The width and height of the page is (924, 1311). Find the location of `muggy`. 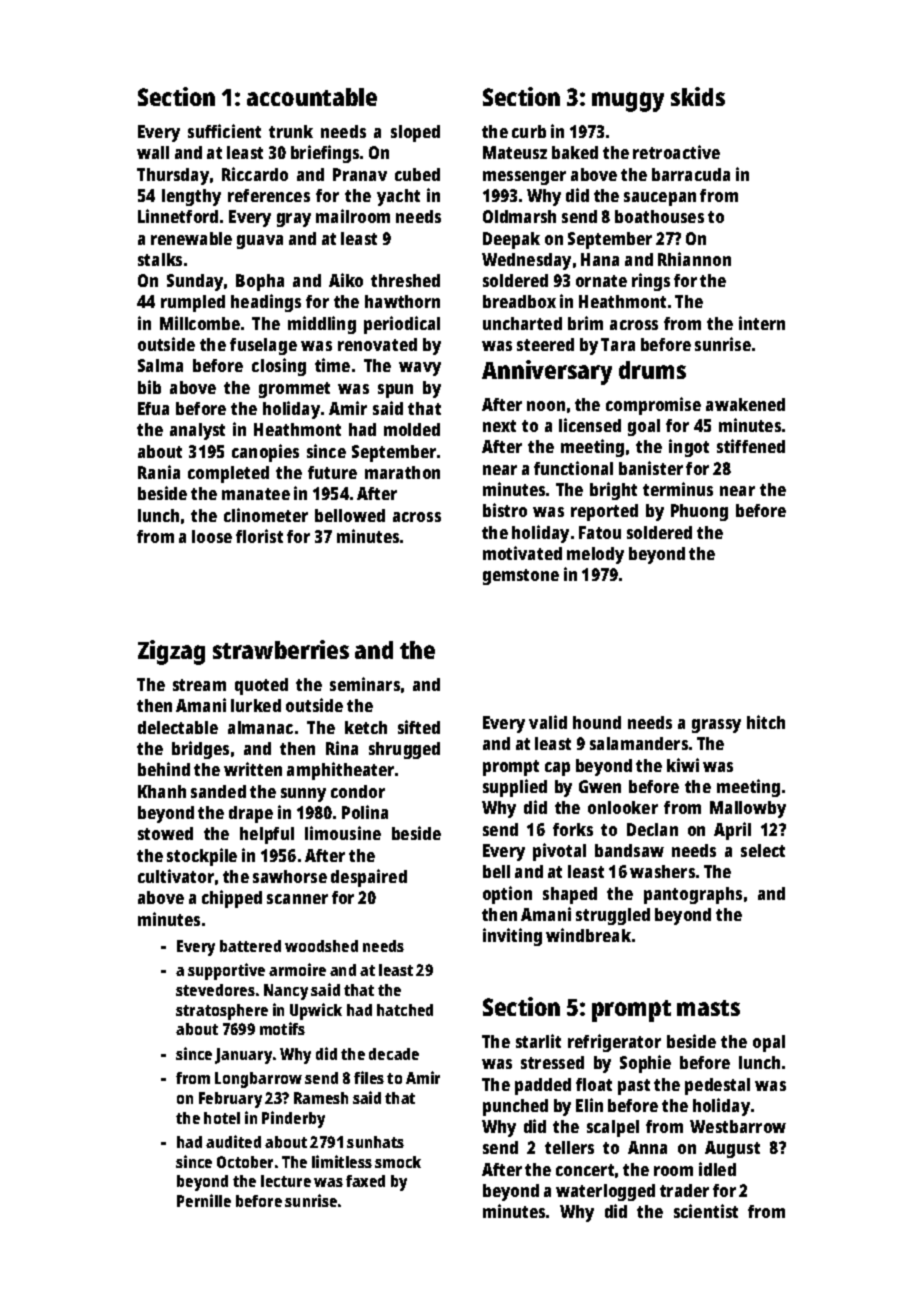

muggy is located at coordinates (628, 102).
